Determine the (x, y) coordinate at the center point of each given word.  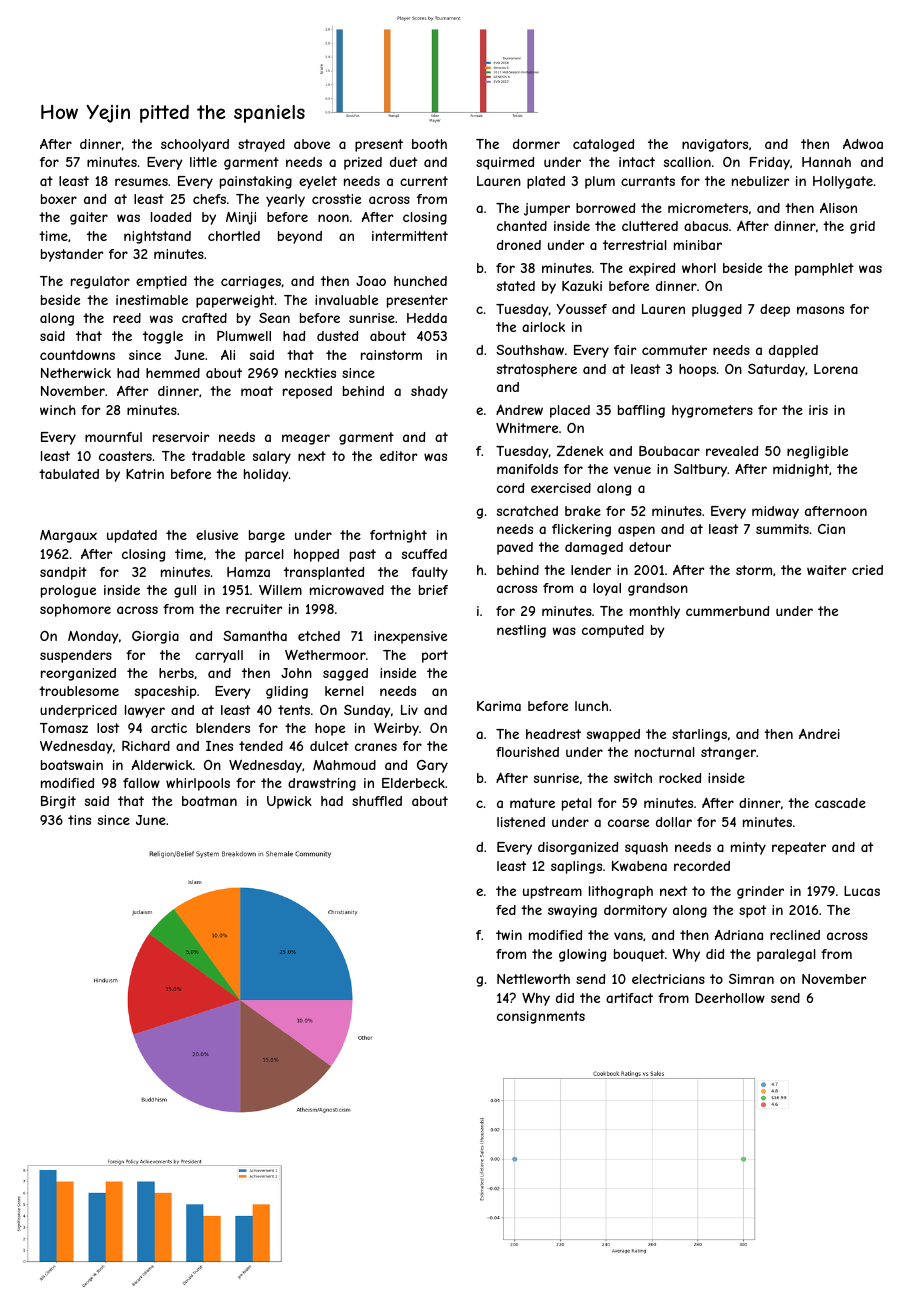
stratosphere (537, 370)
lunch (591, 706)
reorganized (78, 674)
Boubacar (669, 451)
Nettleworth (533, 979)
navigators (715, 145)
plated (546, 182)
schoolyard (195, 145)
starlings (699, 735)
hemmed (173, 373)
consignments (541, 1017)
